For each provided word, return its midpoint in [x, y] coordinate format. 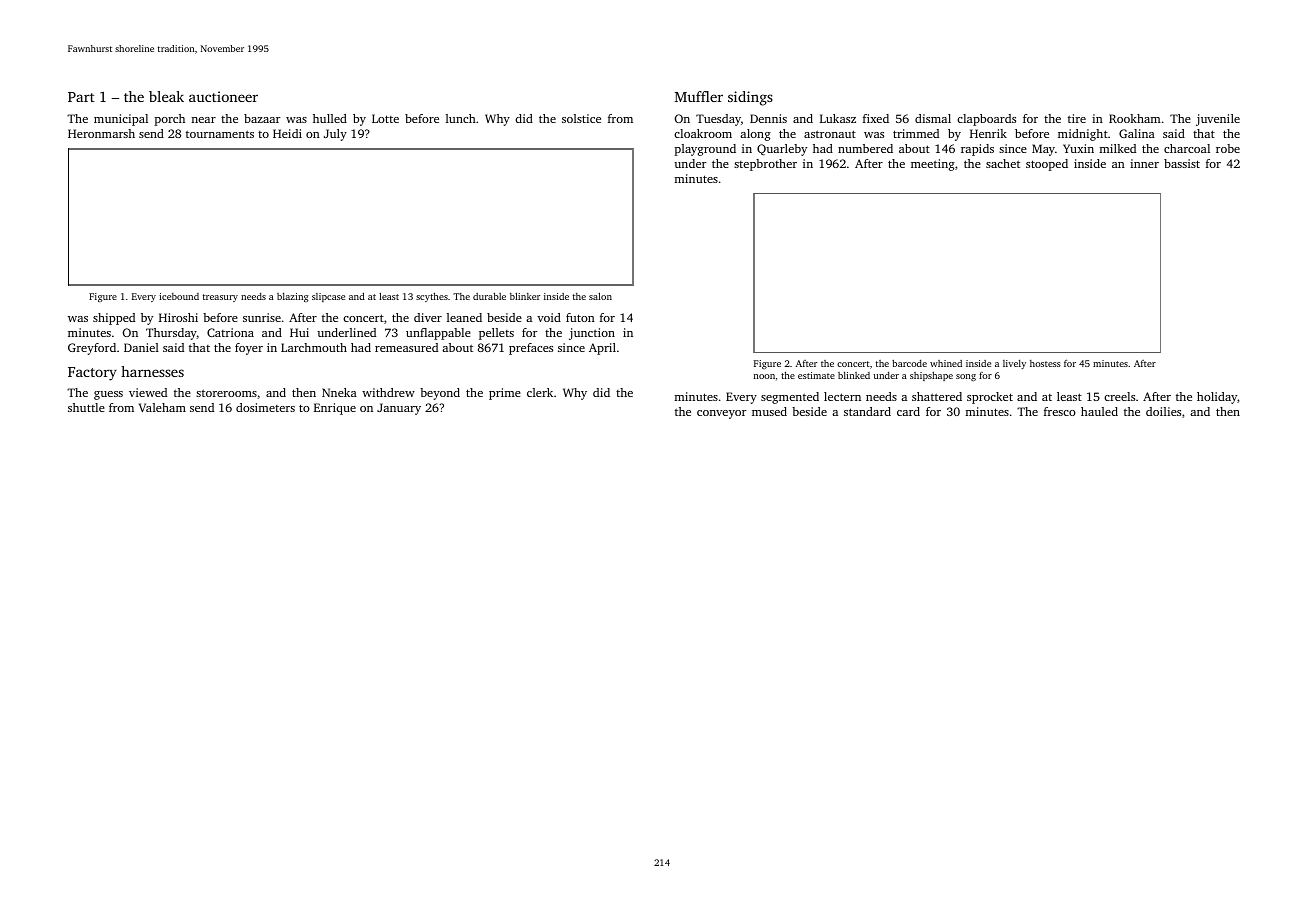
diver [428, 317]
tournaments [220, 134]
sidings [750, 98]
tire [1077, 118]
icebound [179, 296]
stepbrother [765, 165]
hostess [1045, 363]
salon [600, 296]
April [602, 349]
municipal [121, 120]
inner [1144, 163]
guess [108, 395]
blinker [525, 296]
